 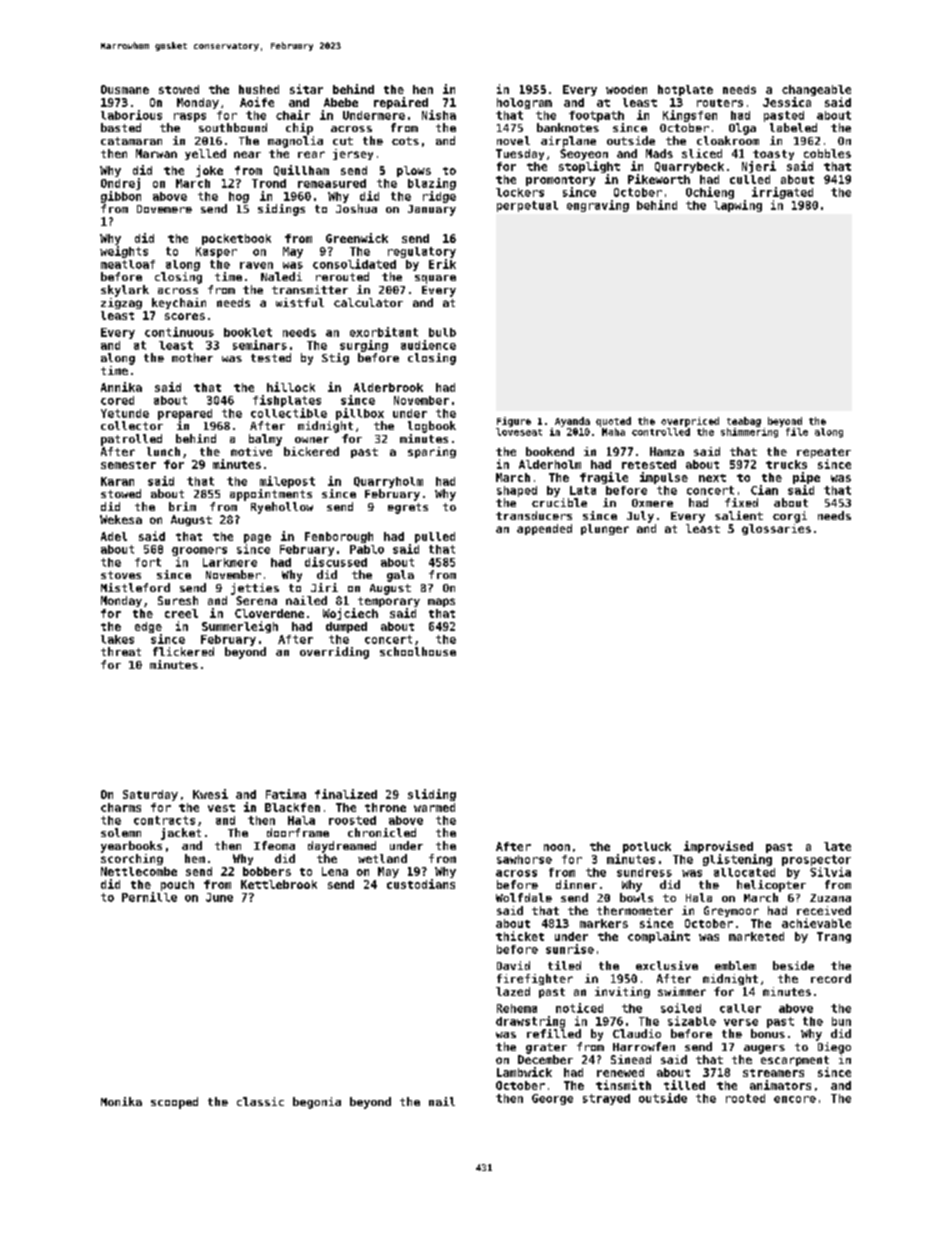 I want to click on hologram, so click(x=524, y=103).
